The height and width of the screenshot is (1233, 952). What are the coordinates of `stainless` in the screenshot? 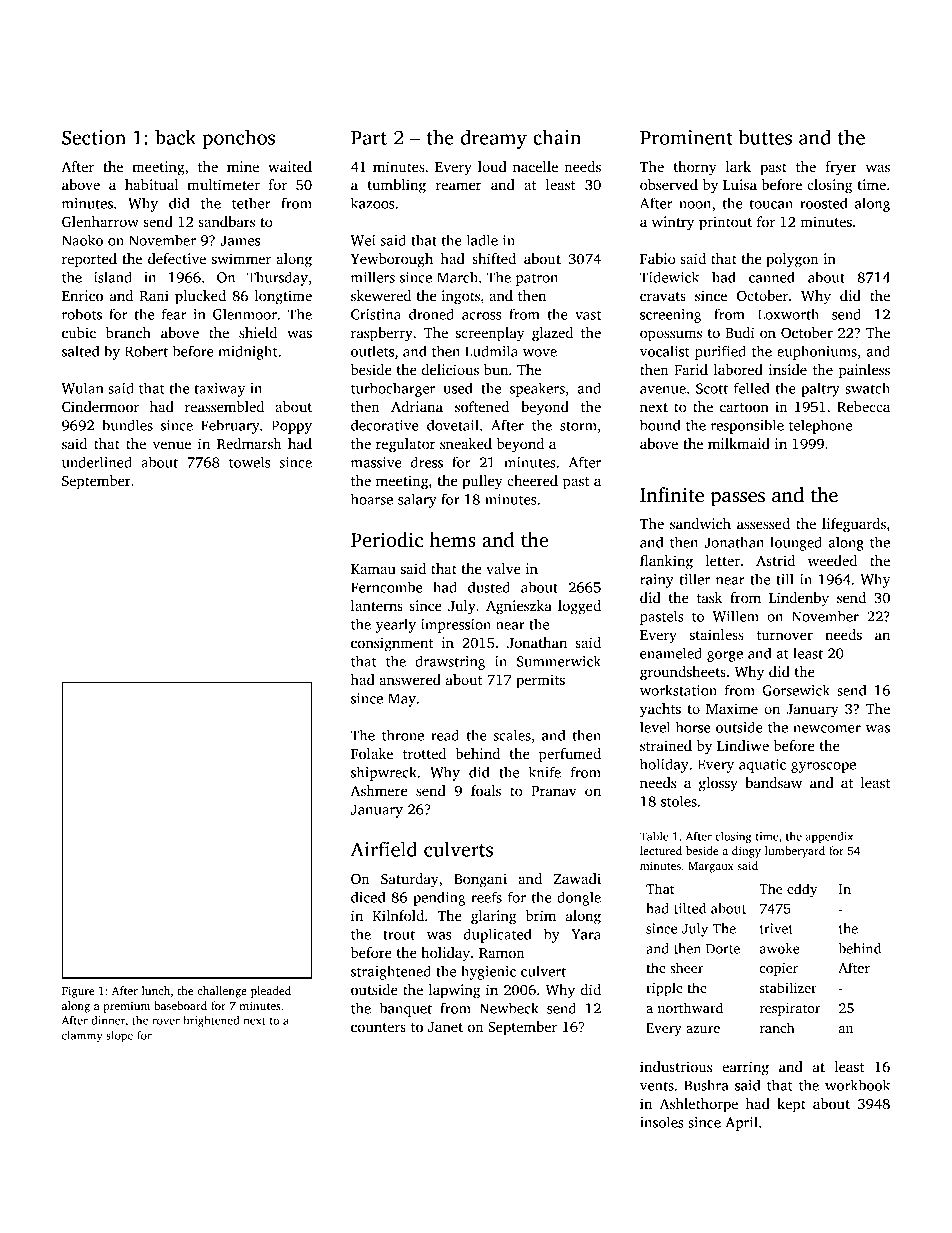 It's located at (717, 634).
